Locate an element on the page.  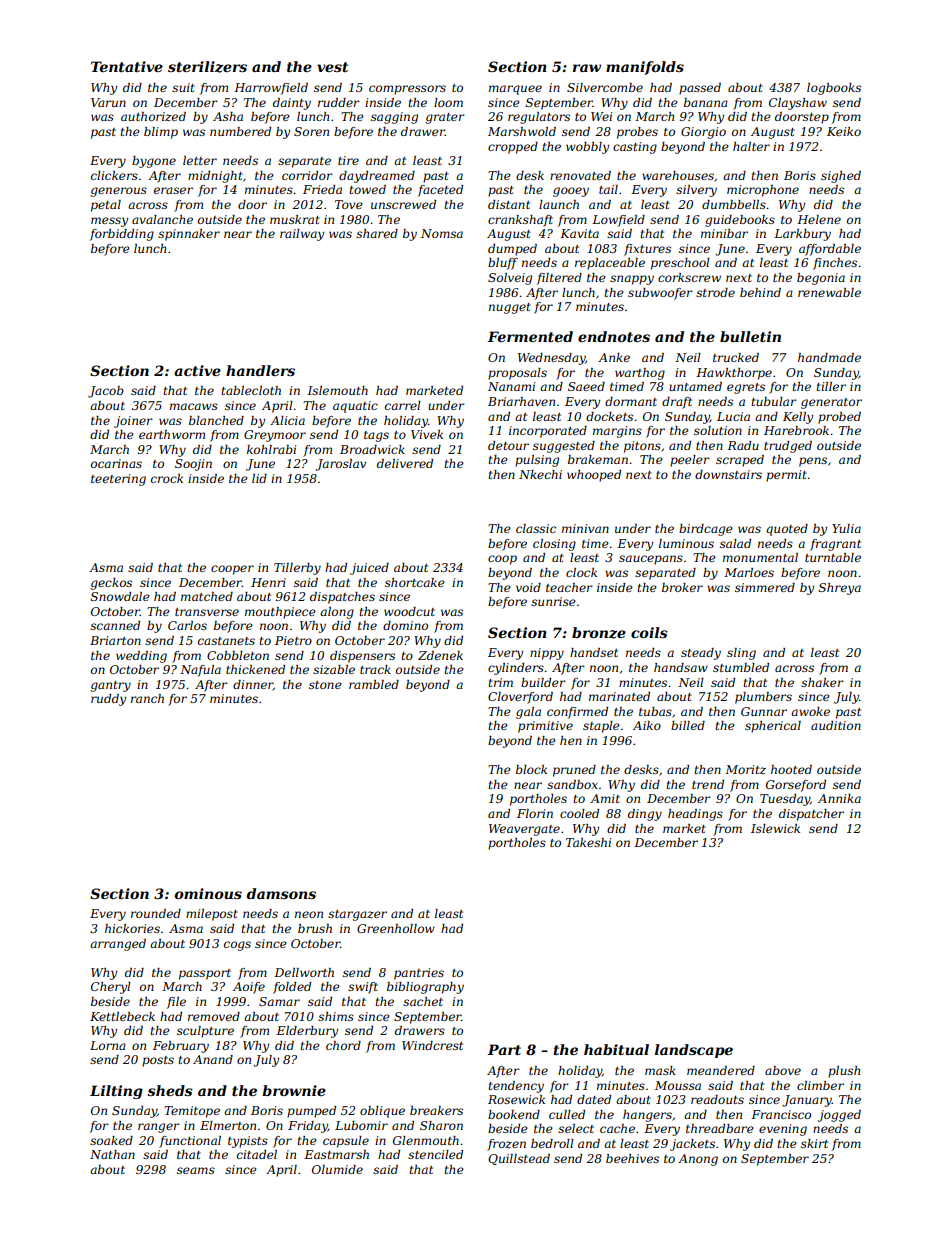
vest is located at coordinates (332, 67).
